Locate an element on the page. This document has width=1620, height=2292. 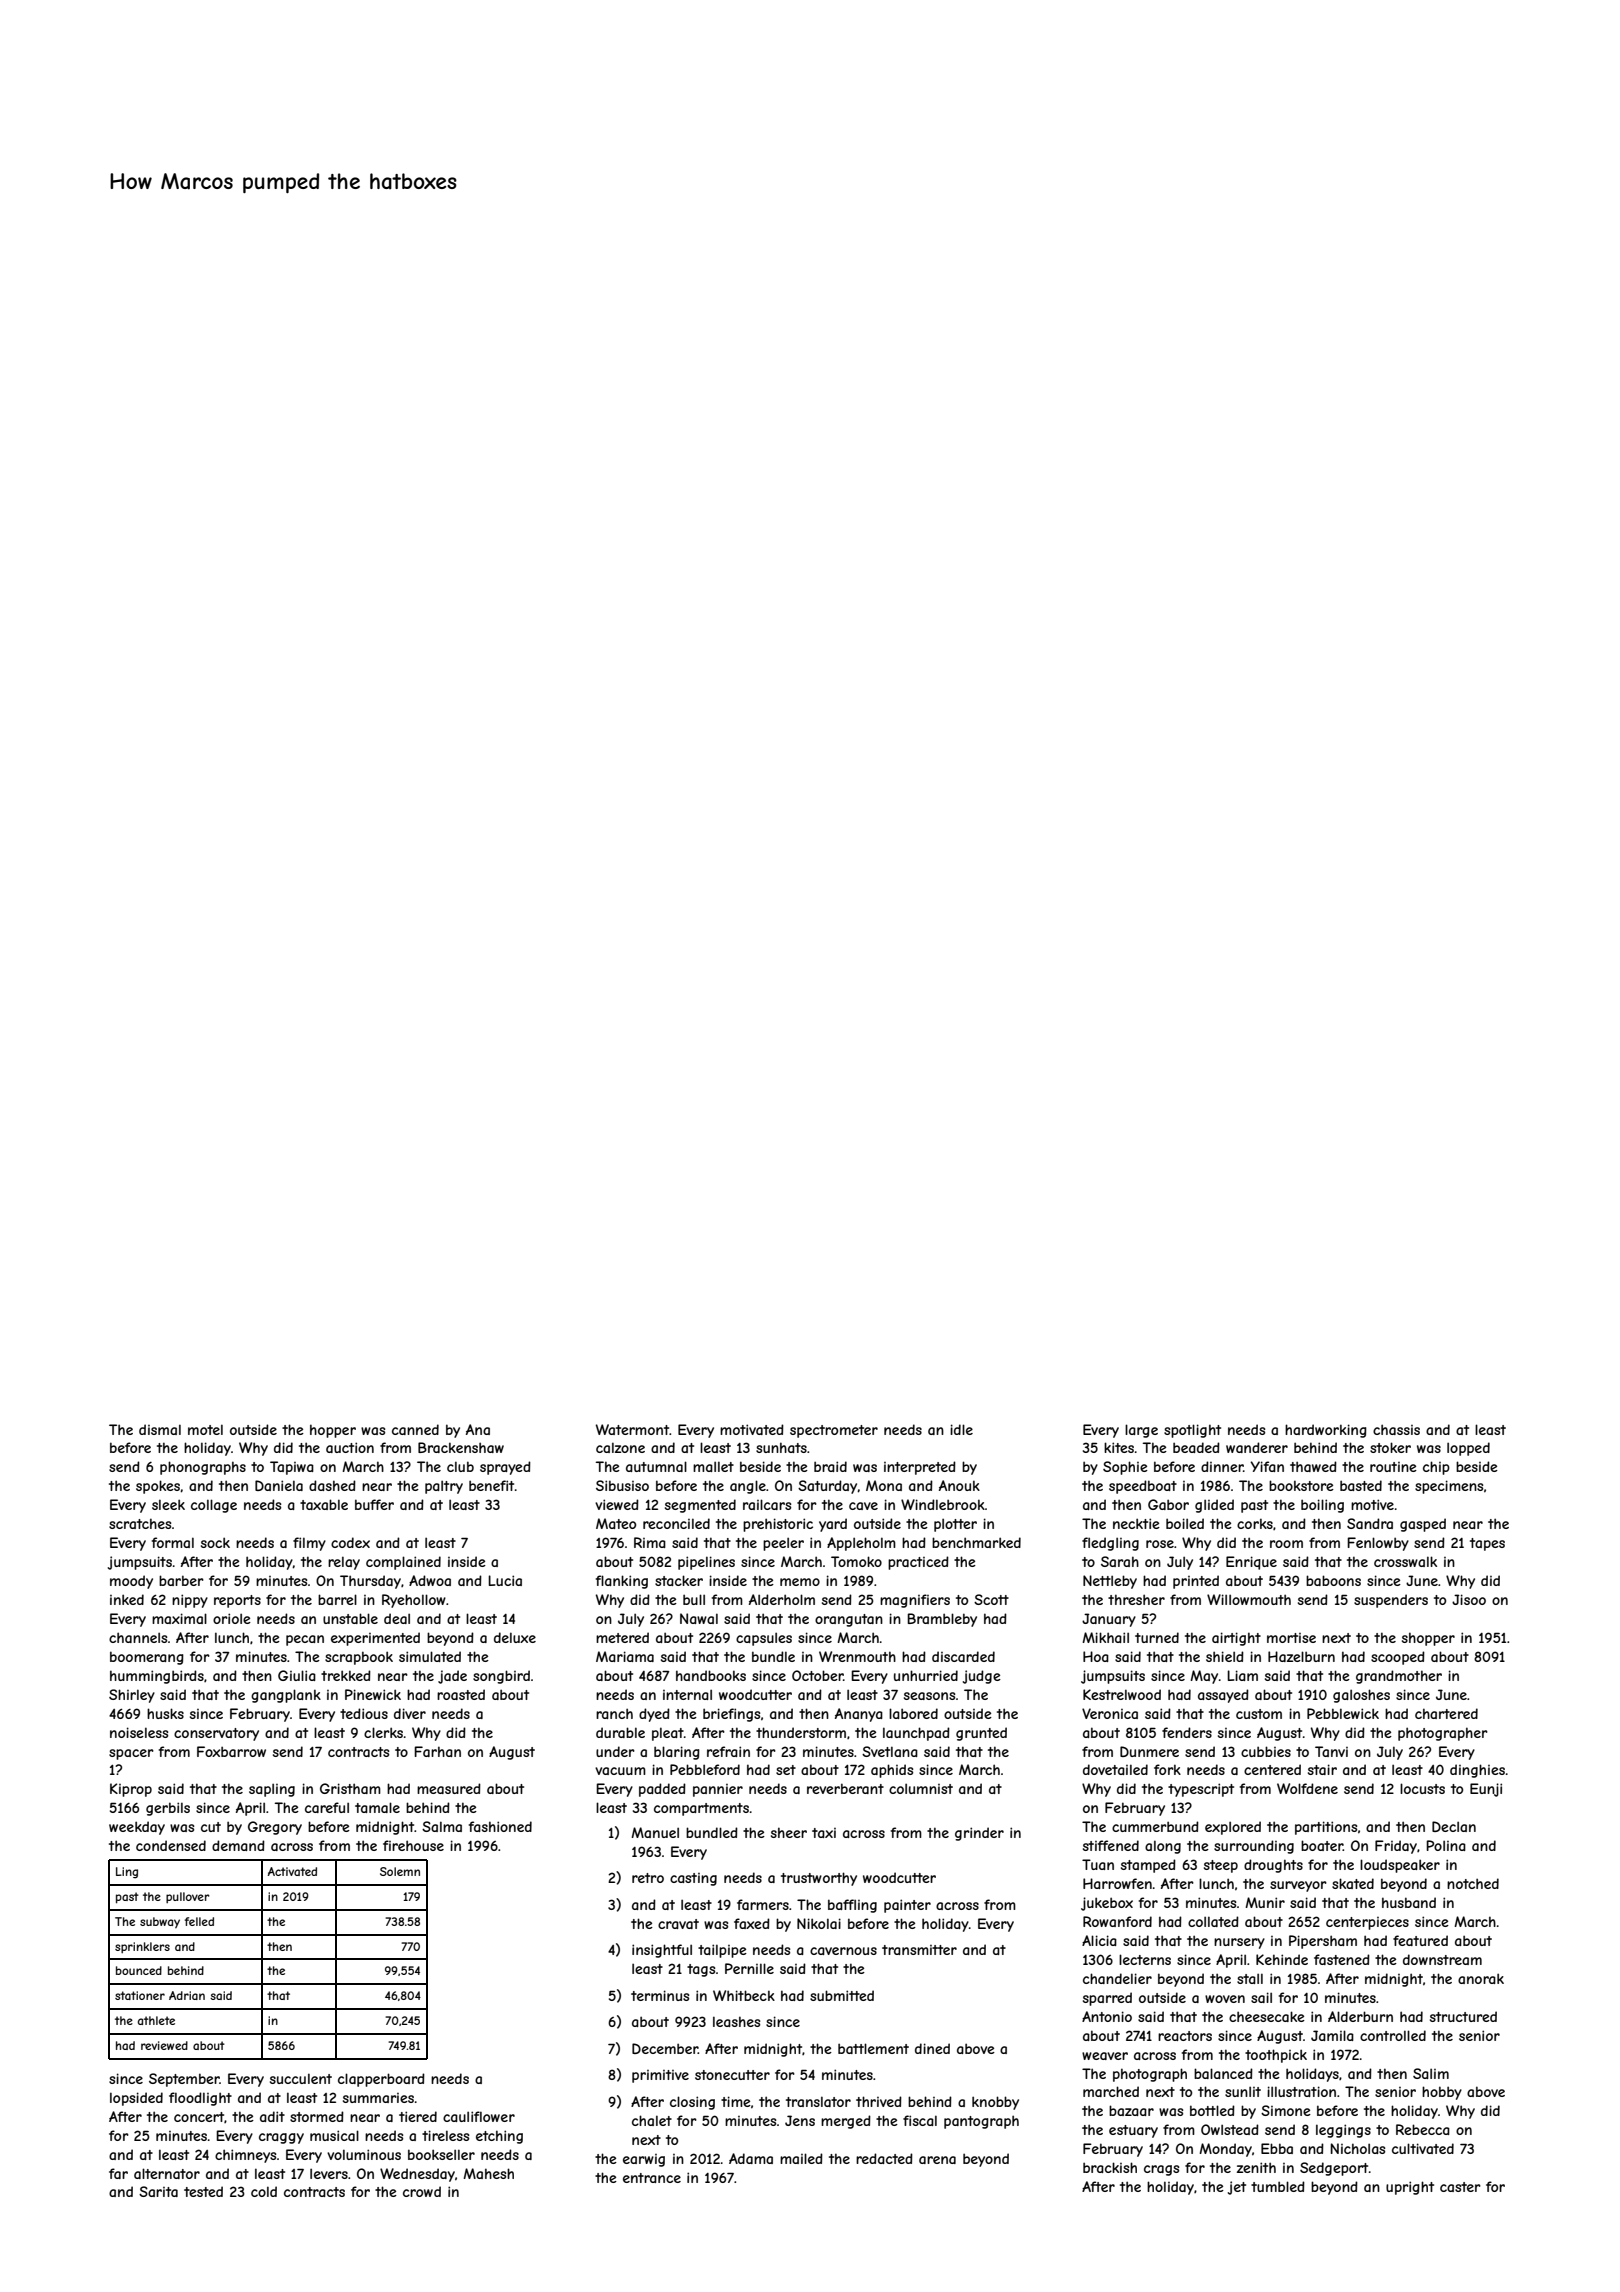
tiered is located at coordinates (418, 2116).
